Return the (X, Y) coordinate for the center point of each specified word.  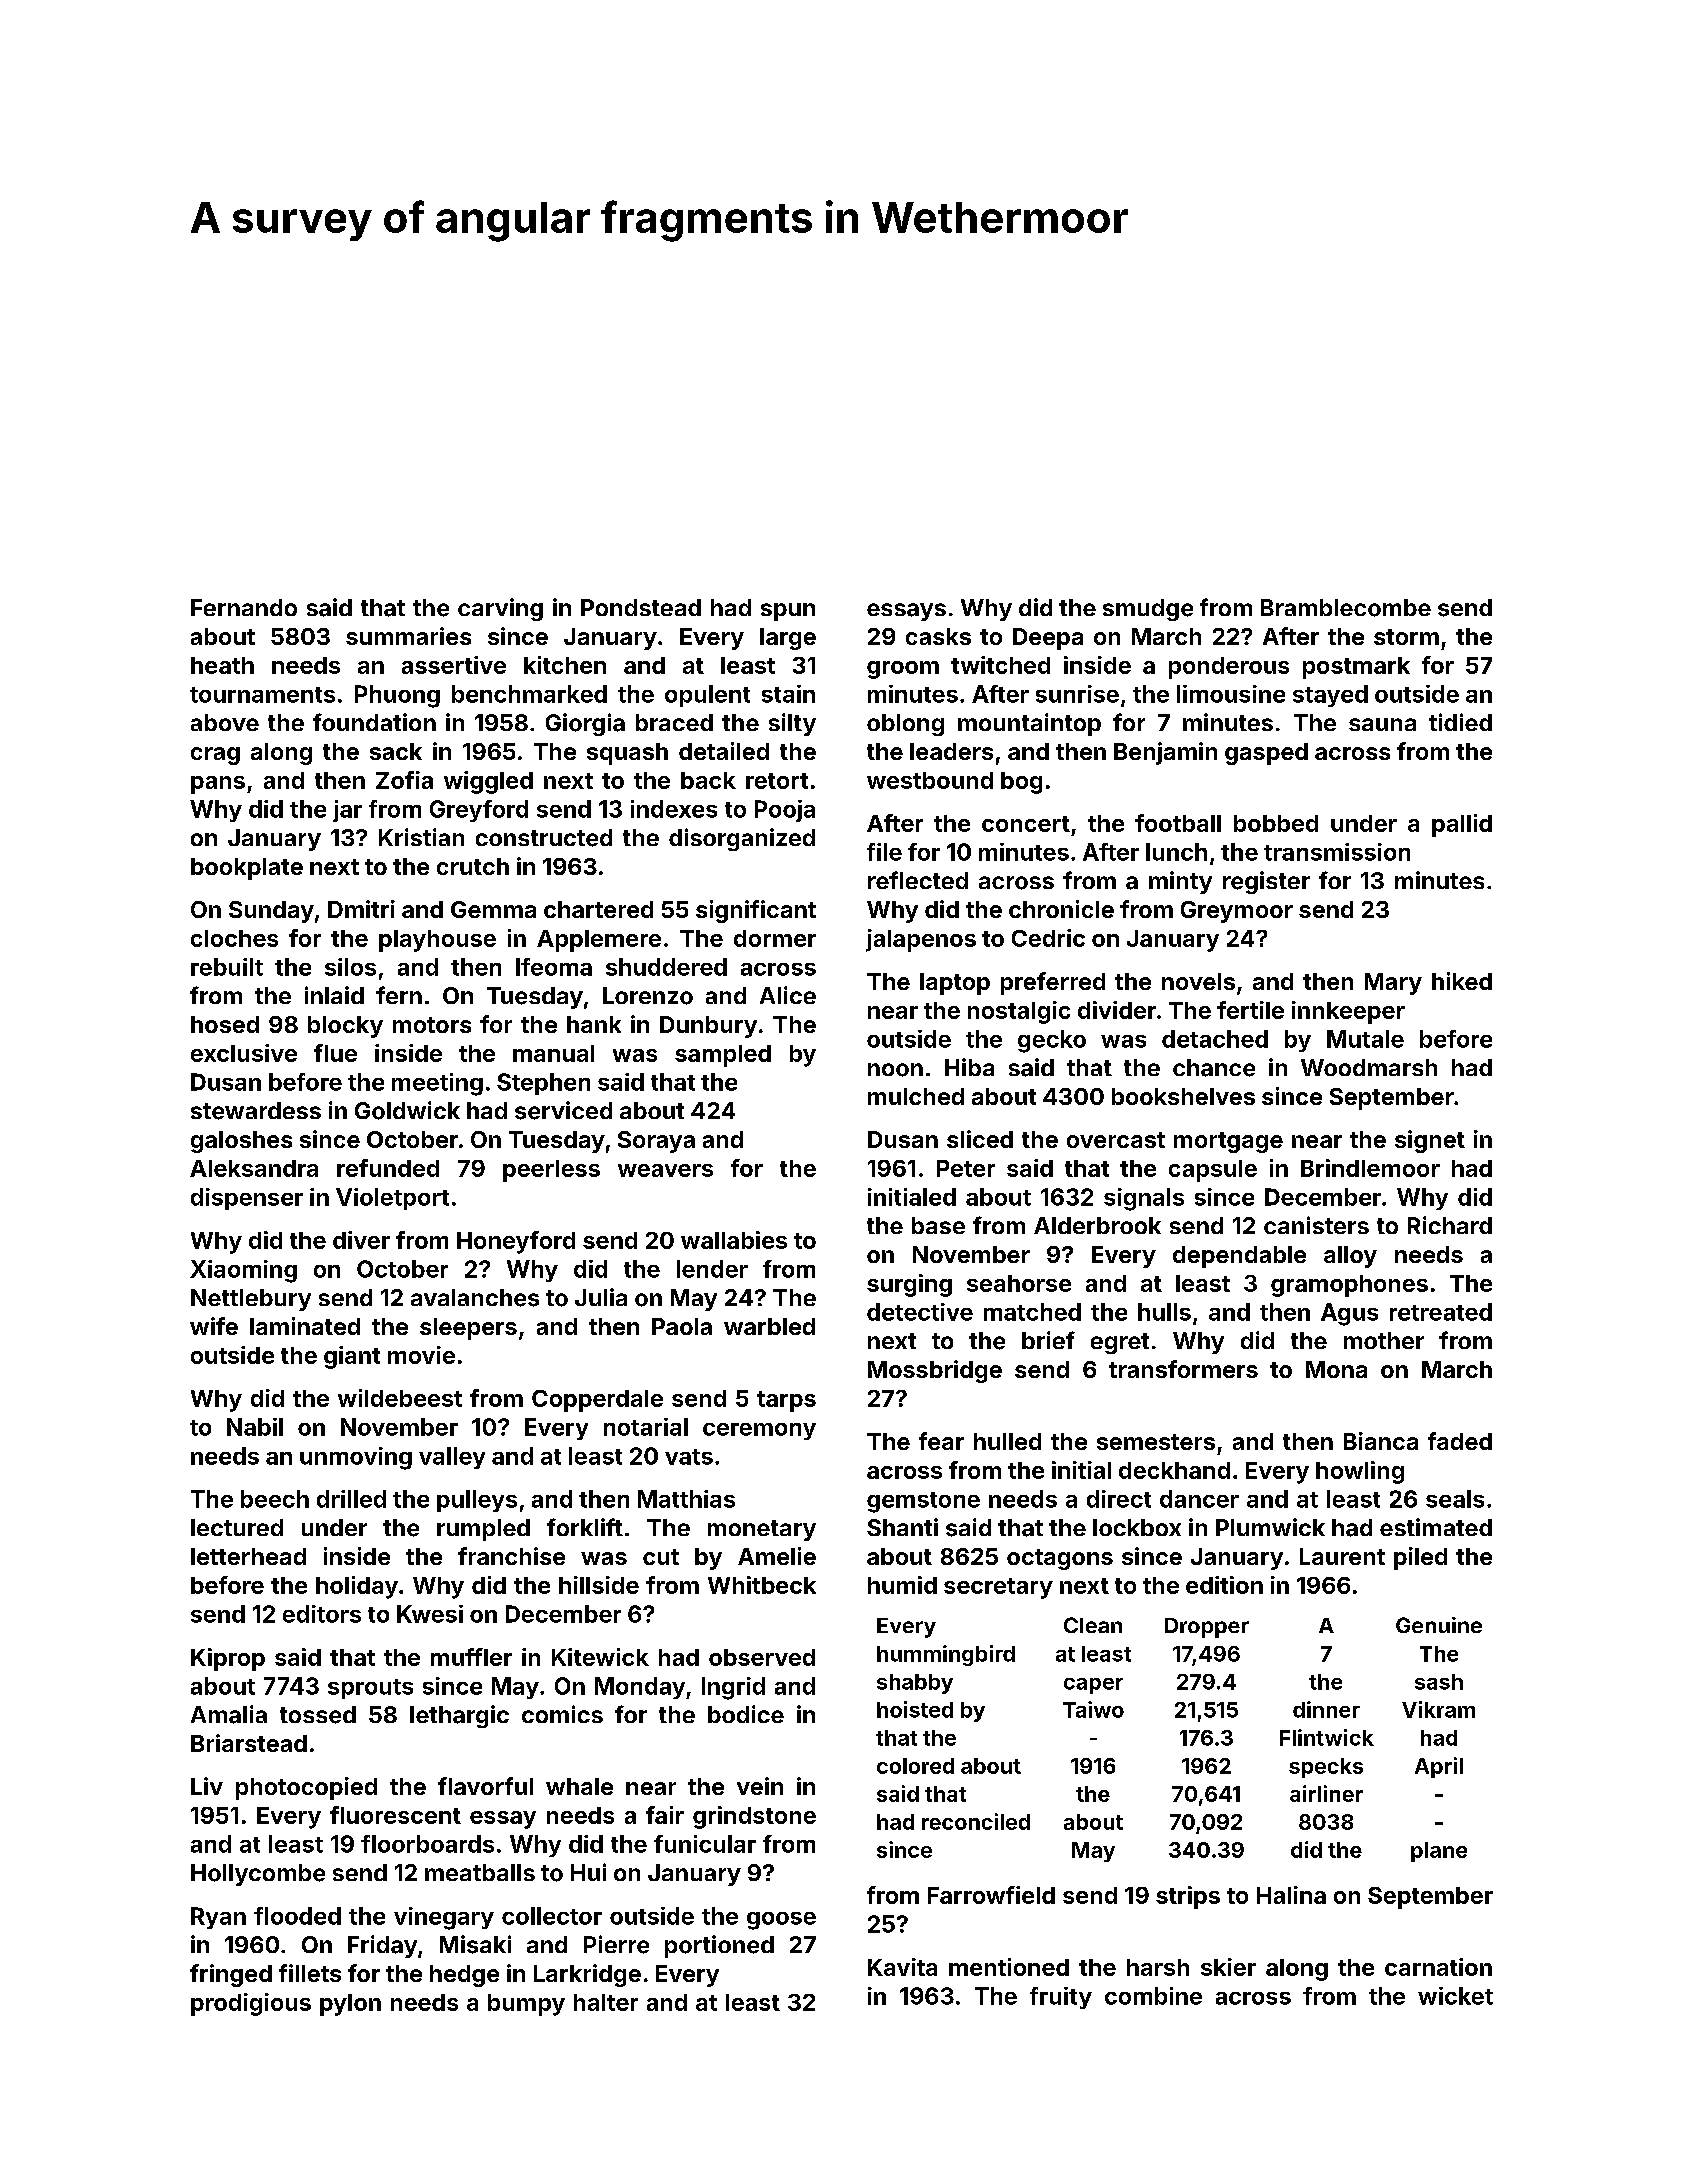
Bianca (1381, 1441)
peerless (551, 1171)
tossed (318, 1715)
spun (788, 612)
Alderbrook (1097, 1225)
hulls (1164, 1312)
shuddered (666, 967)
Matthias (686, 1499)
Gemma (493, 909)
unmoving (356, 1458)
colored (915, 1766)
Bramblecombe (1346, 608)
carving (500, 609)
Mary (1393, 984)
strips (1188, 1897)
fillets (310, 1973)
